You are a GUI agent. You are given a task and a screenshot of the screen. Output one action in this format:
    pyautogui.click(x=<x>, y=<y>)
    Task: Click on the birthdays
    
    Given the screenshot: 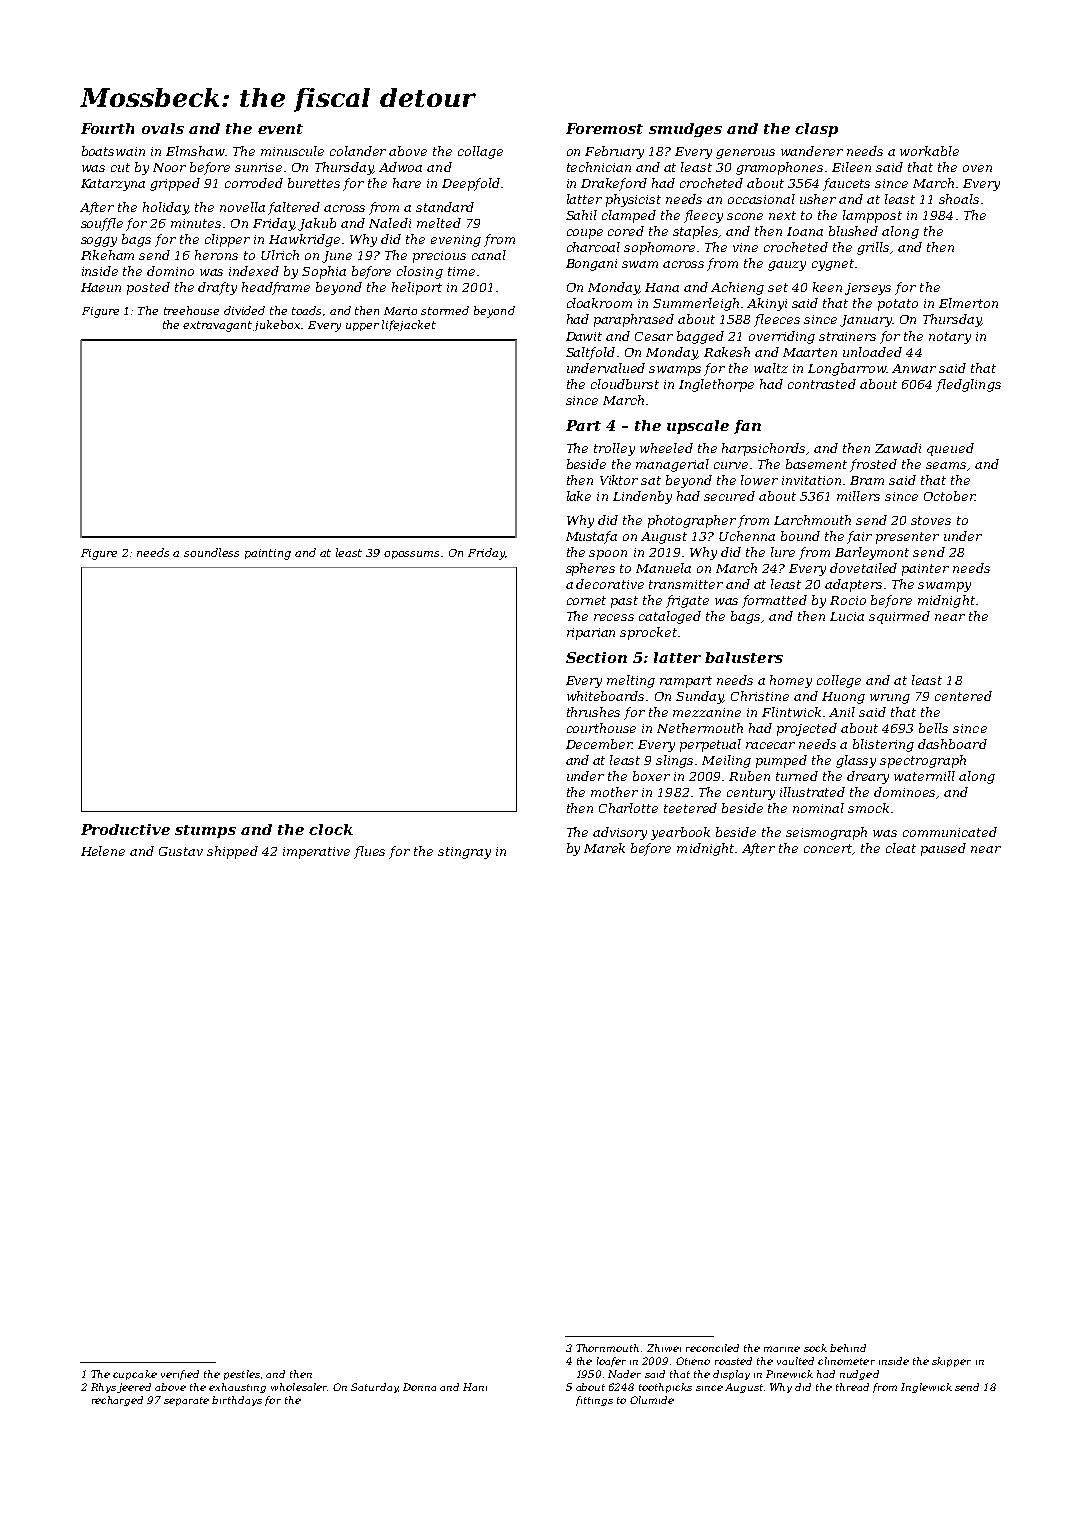 What is the action you would take?
    pyautogui.click(x=237, y=1401)
